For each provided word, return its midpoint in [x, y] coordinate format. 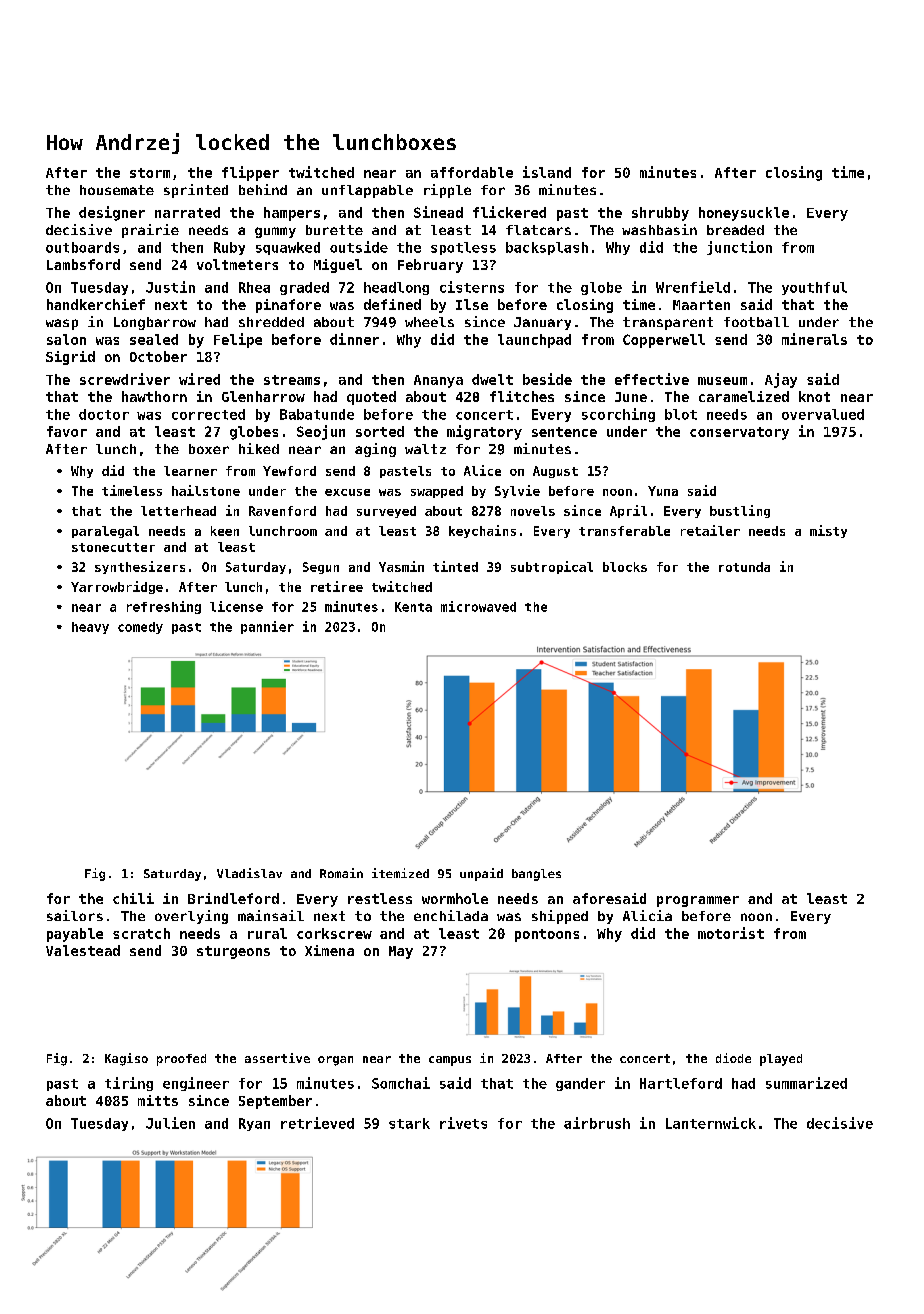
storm [150, 173]
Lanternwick [711, 1123]
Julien [170, 1123]
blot [681, 414]
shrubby [660, 214]
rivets [463, 1123]
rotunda [744, 567]
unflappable [367, 191]
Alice [482, 470]
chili [133, 898]
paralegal [105, 532]
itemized [400, 873]
